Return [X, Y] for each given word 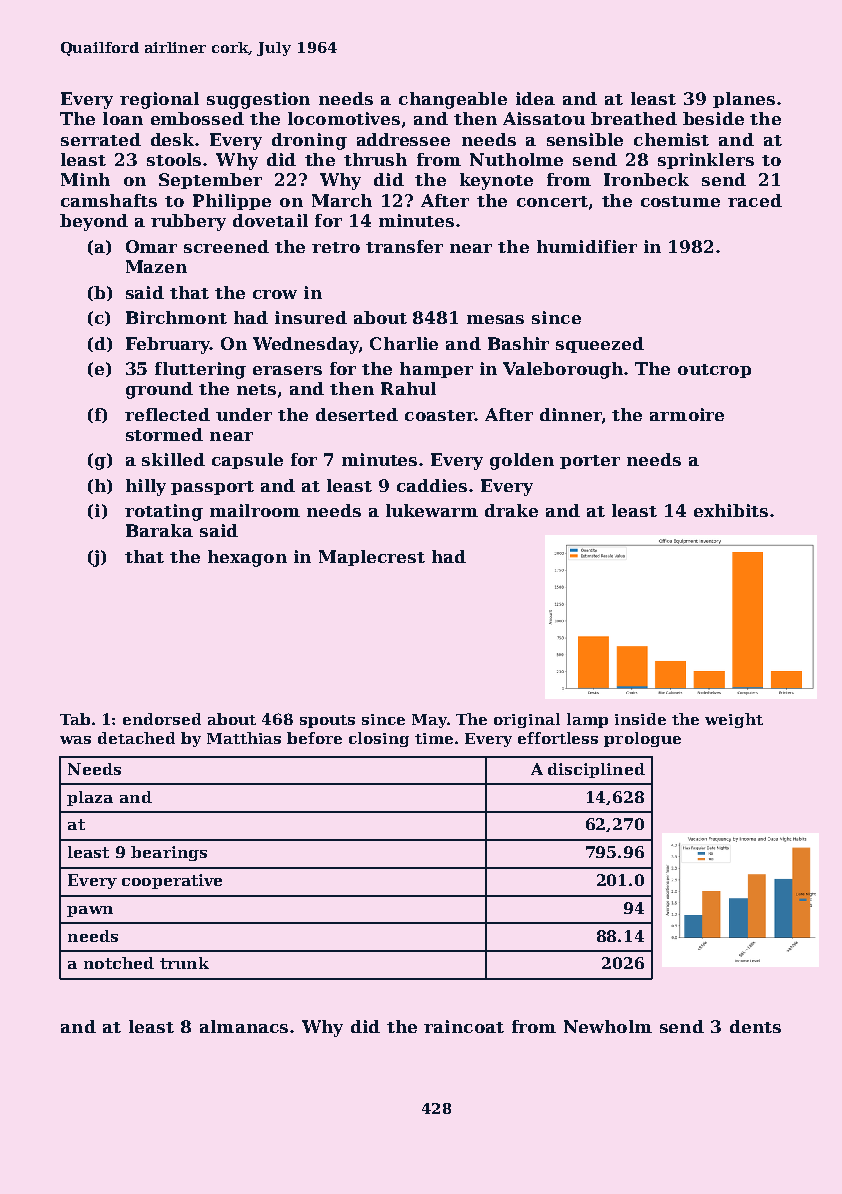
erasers [287, 370]
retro [336, 247]
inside [640, 719]
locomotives [344, 118]
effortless [558, 738]
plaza [90, 798]
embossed [197, 118]
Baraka [159, 530]
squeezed [600, 345]
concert [552, 201]
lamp [587, 720]
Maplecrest [372, 558]
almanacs [244, 1026]
